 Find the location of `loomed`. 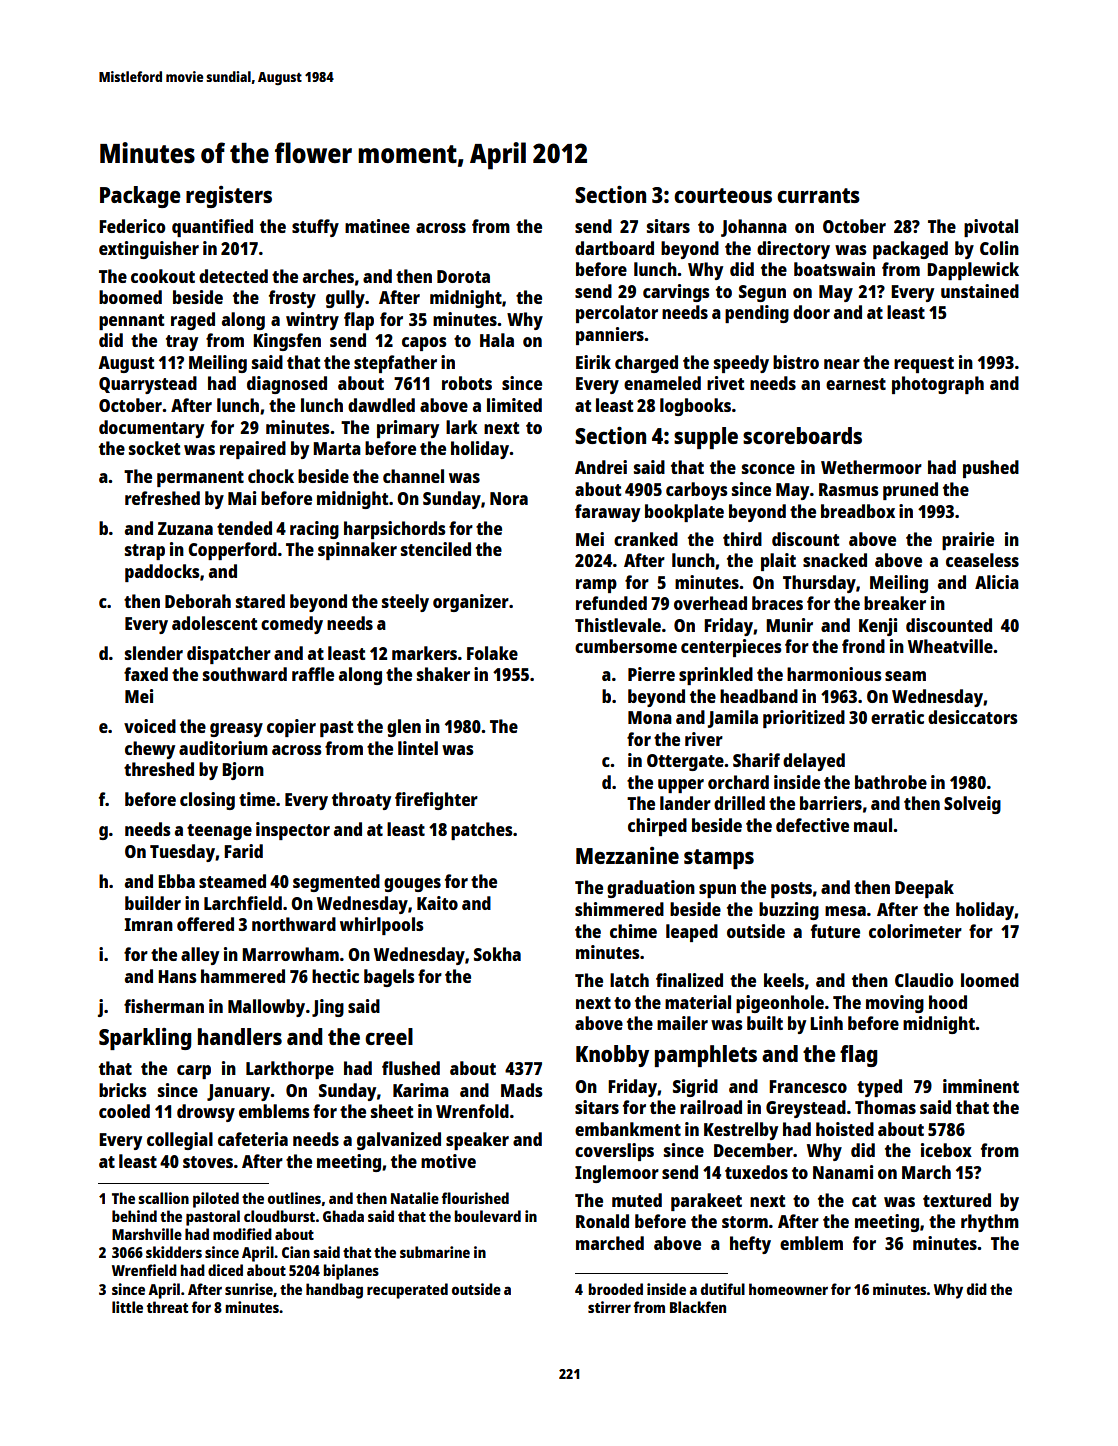

loomed is located at coordinates (990, 980).
